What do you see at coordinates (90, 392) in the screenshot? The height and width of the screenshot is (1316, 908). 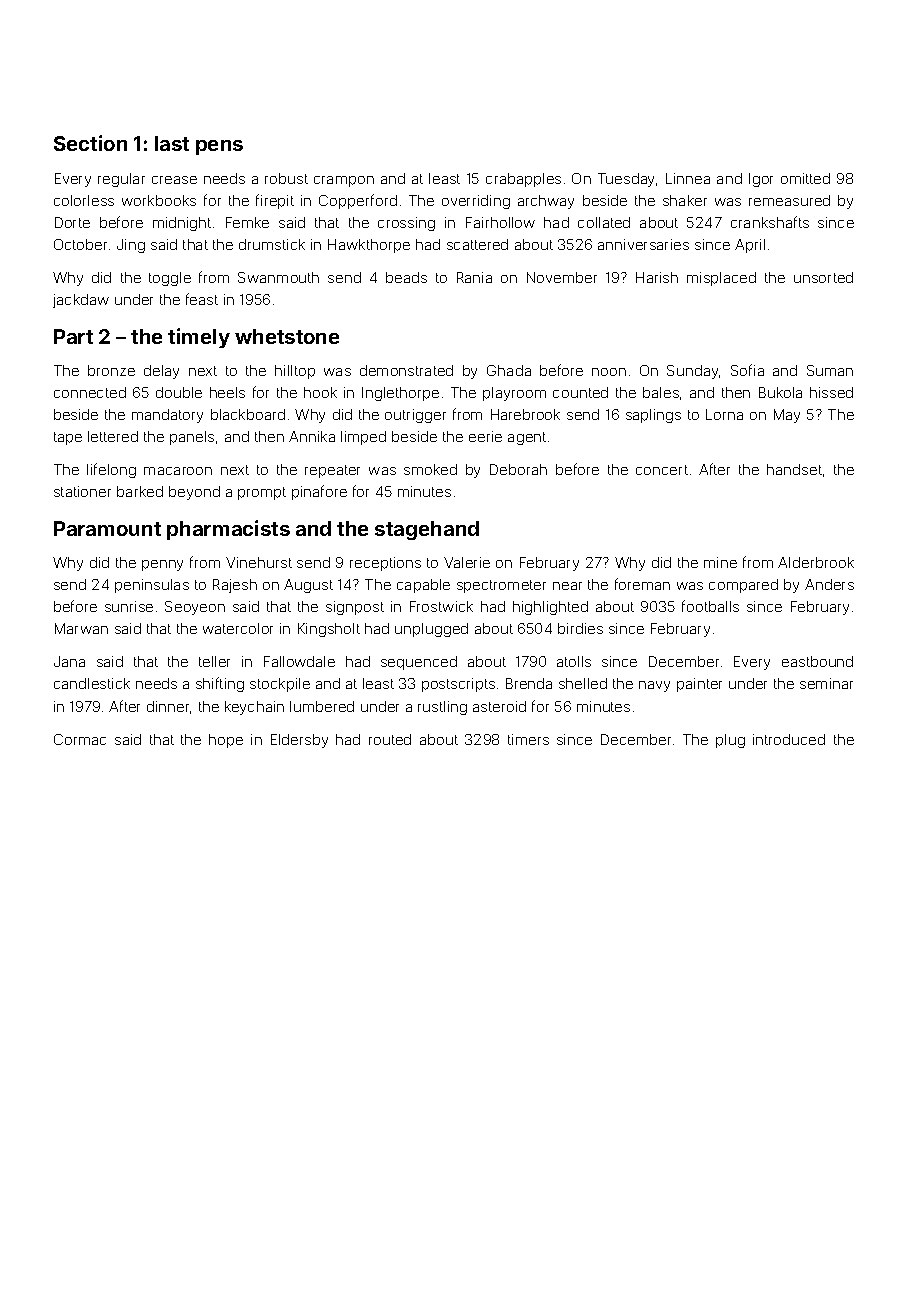 I see `connected` at bounding box center [90, 392].
